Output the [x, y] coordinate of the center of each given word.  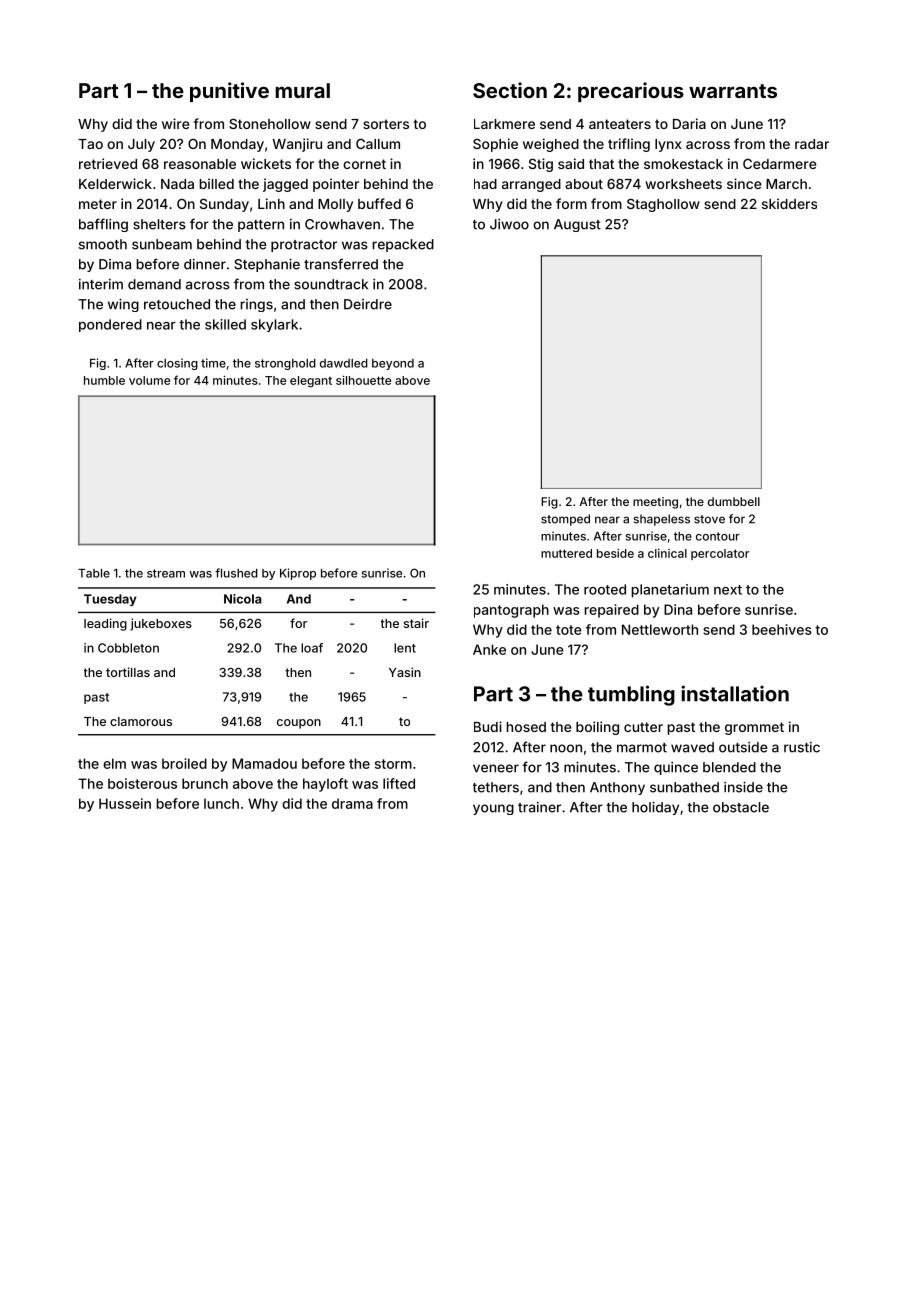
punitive [229, 92]
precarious [631, 92]
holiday [655, 808]
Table [94, 573]
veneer [496, 768]
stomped [565, 520]
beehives [782, 629]
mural [303, 90]
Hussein [125, 803]
